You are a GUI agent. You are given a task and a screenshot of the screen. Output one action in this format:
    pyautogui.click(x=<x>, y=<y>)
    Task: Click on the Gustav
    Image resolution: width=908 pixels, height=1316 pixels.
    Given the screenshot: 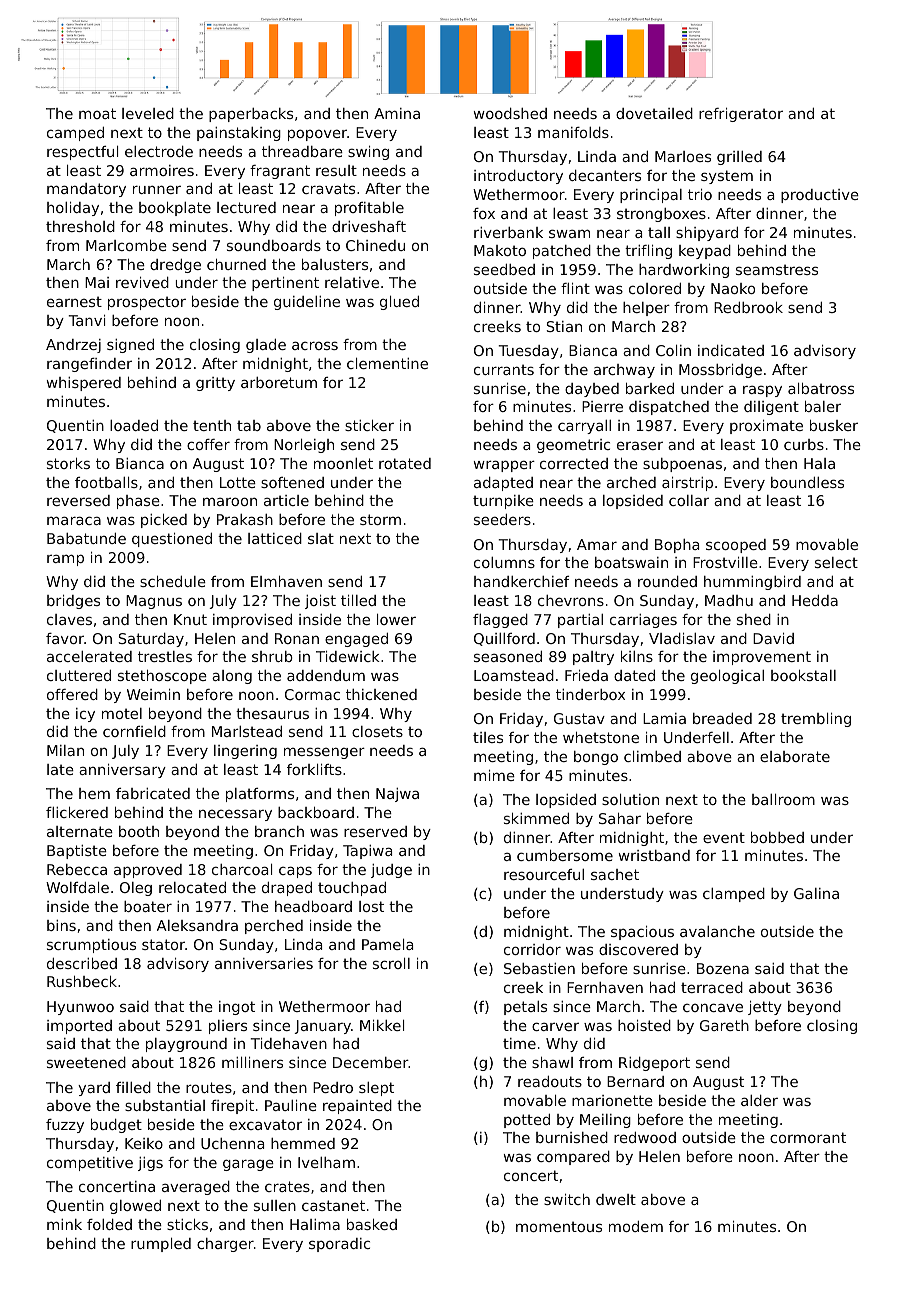 What is the action you would take?
    pyautogui.click(x=579, y=718)
